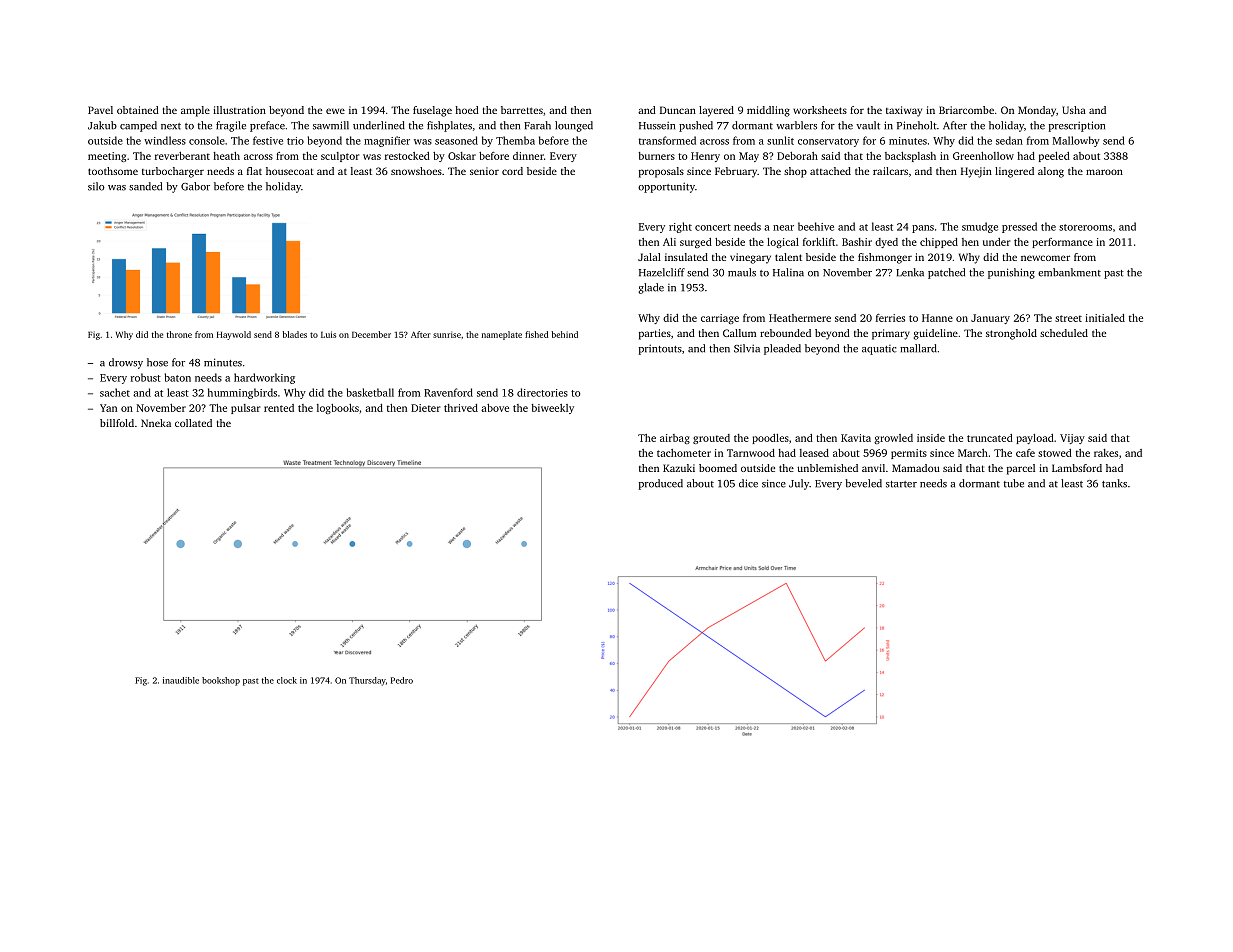 Image resolution: width=1233 pixels, height=952 pixels. What do you see at coordinates (1072, 439) in the screenshot?
I see `Vijay` at bounding box center [1072, 439].
